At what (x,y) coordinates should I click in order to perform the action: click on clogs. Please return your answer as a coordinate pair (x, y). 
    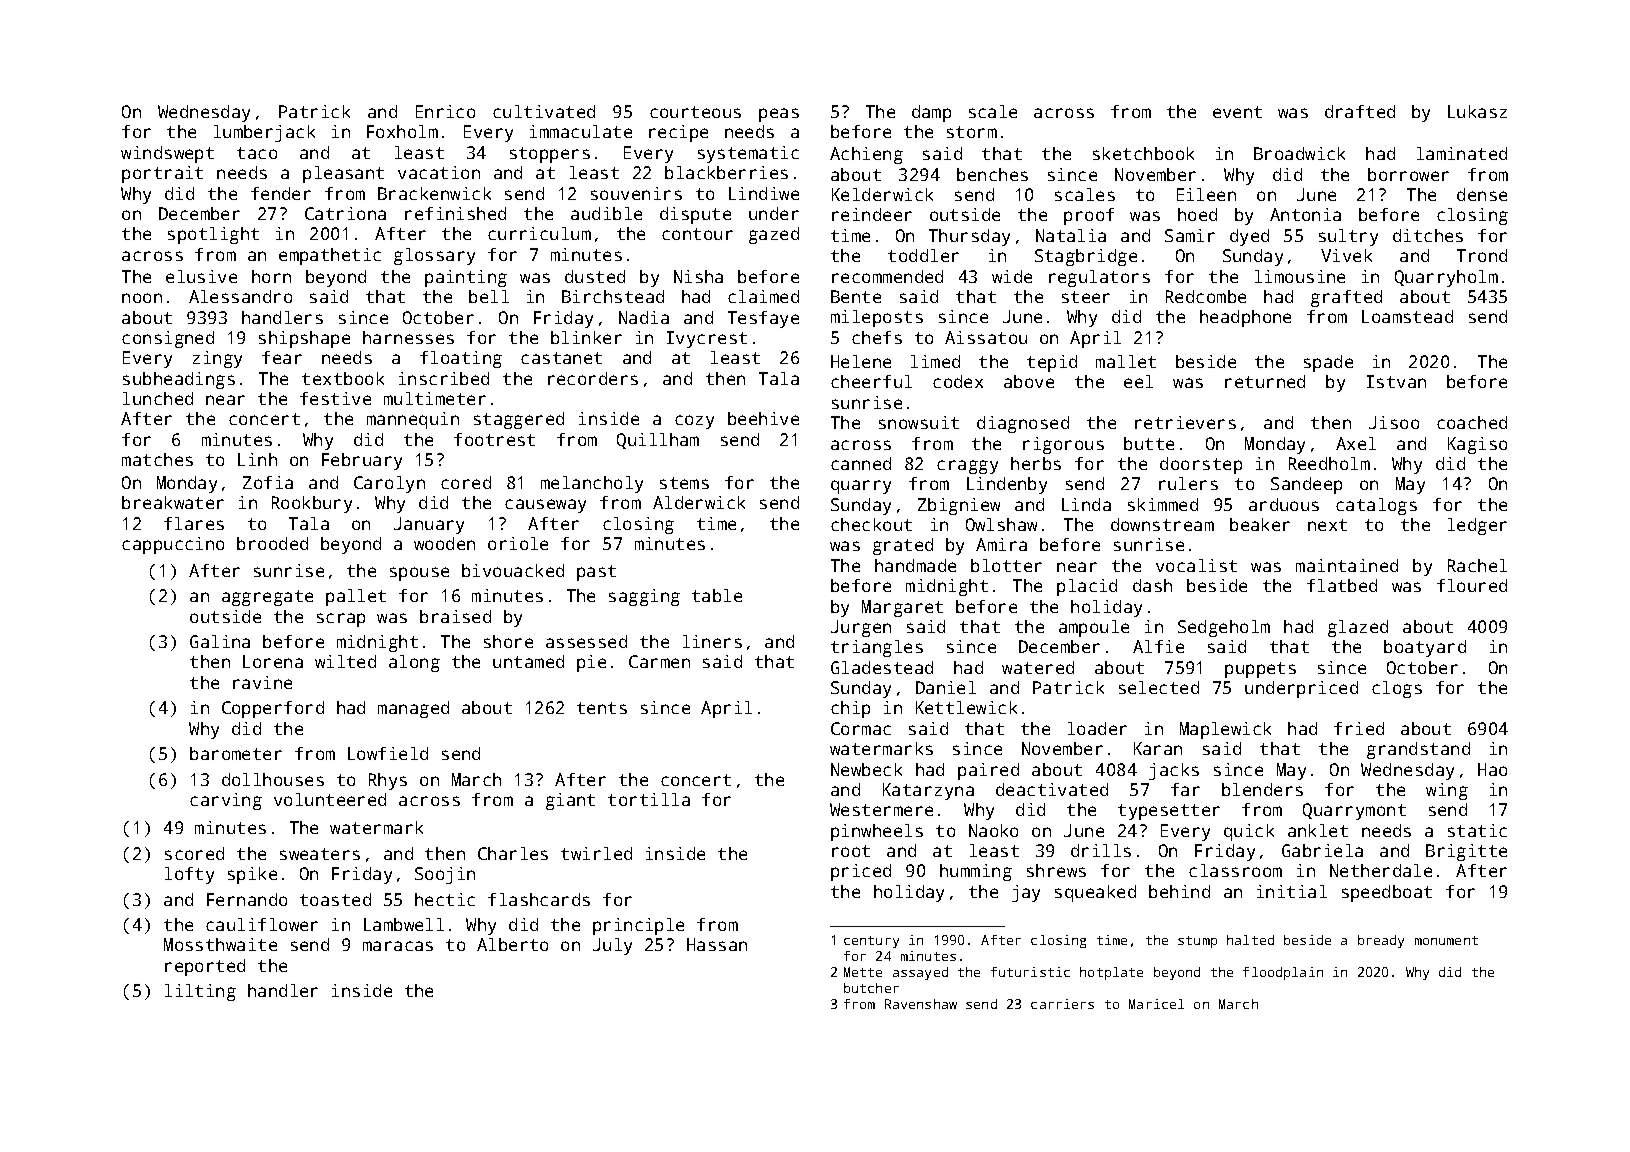
    Looking at the image, I should click on (1397, 689).
